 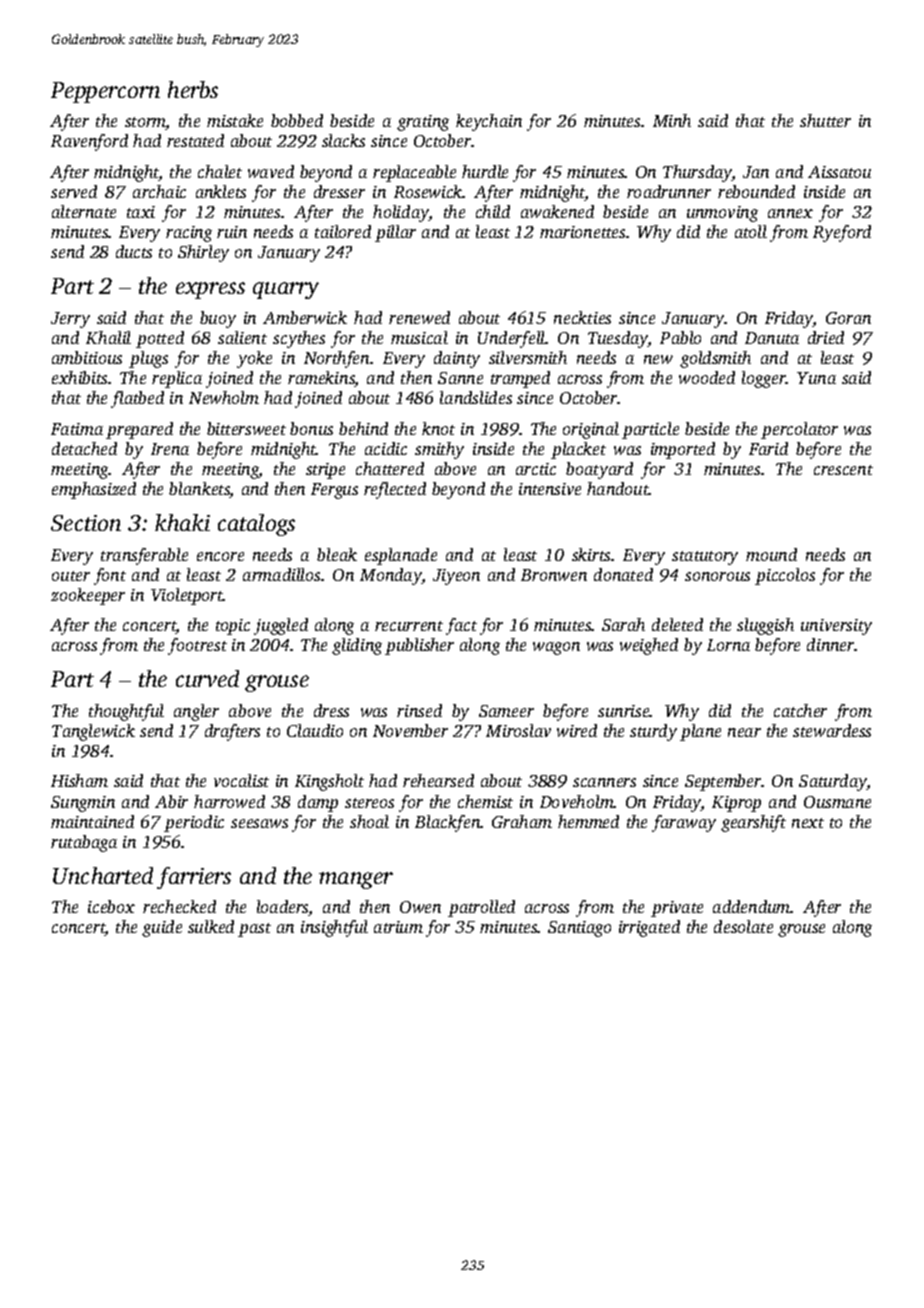 What do you see at coordinates (221, 191) in the screenshot?
I see `anklets` at bounding box center [221, 191].
